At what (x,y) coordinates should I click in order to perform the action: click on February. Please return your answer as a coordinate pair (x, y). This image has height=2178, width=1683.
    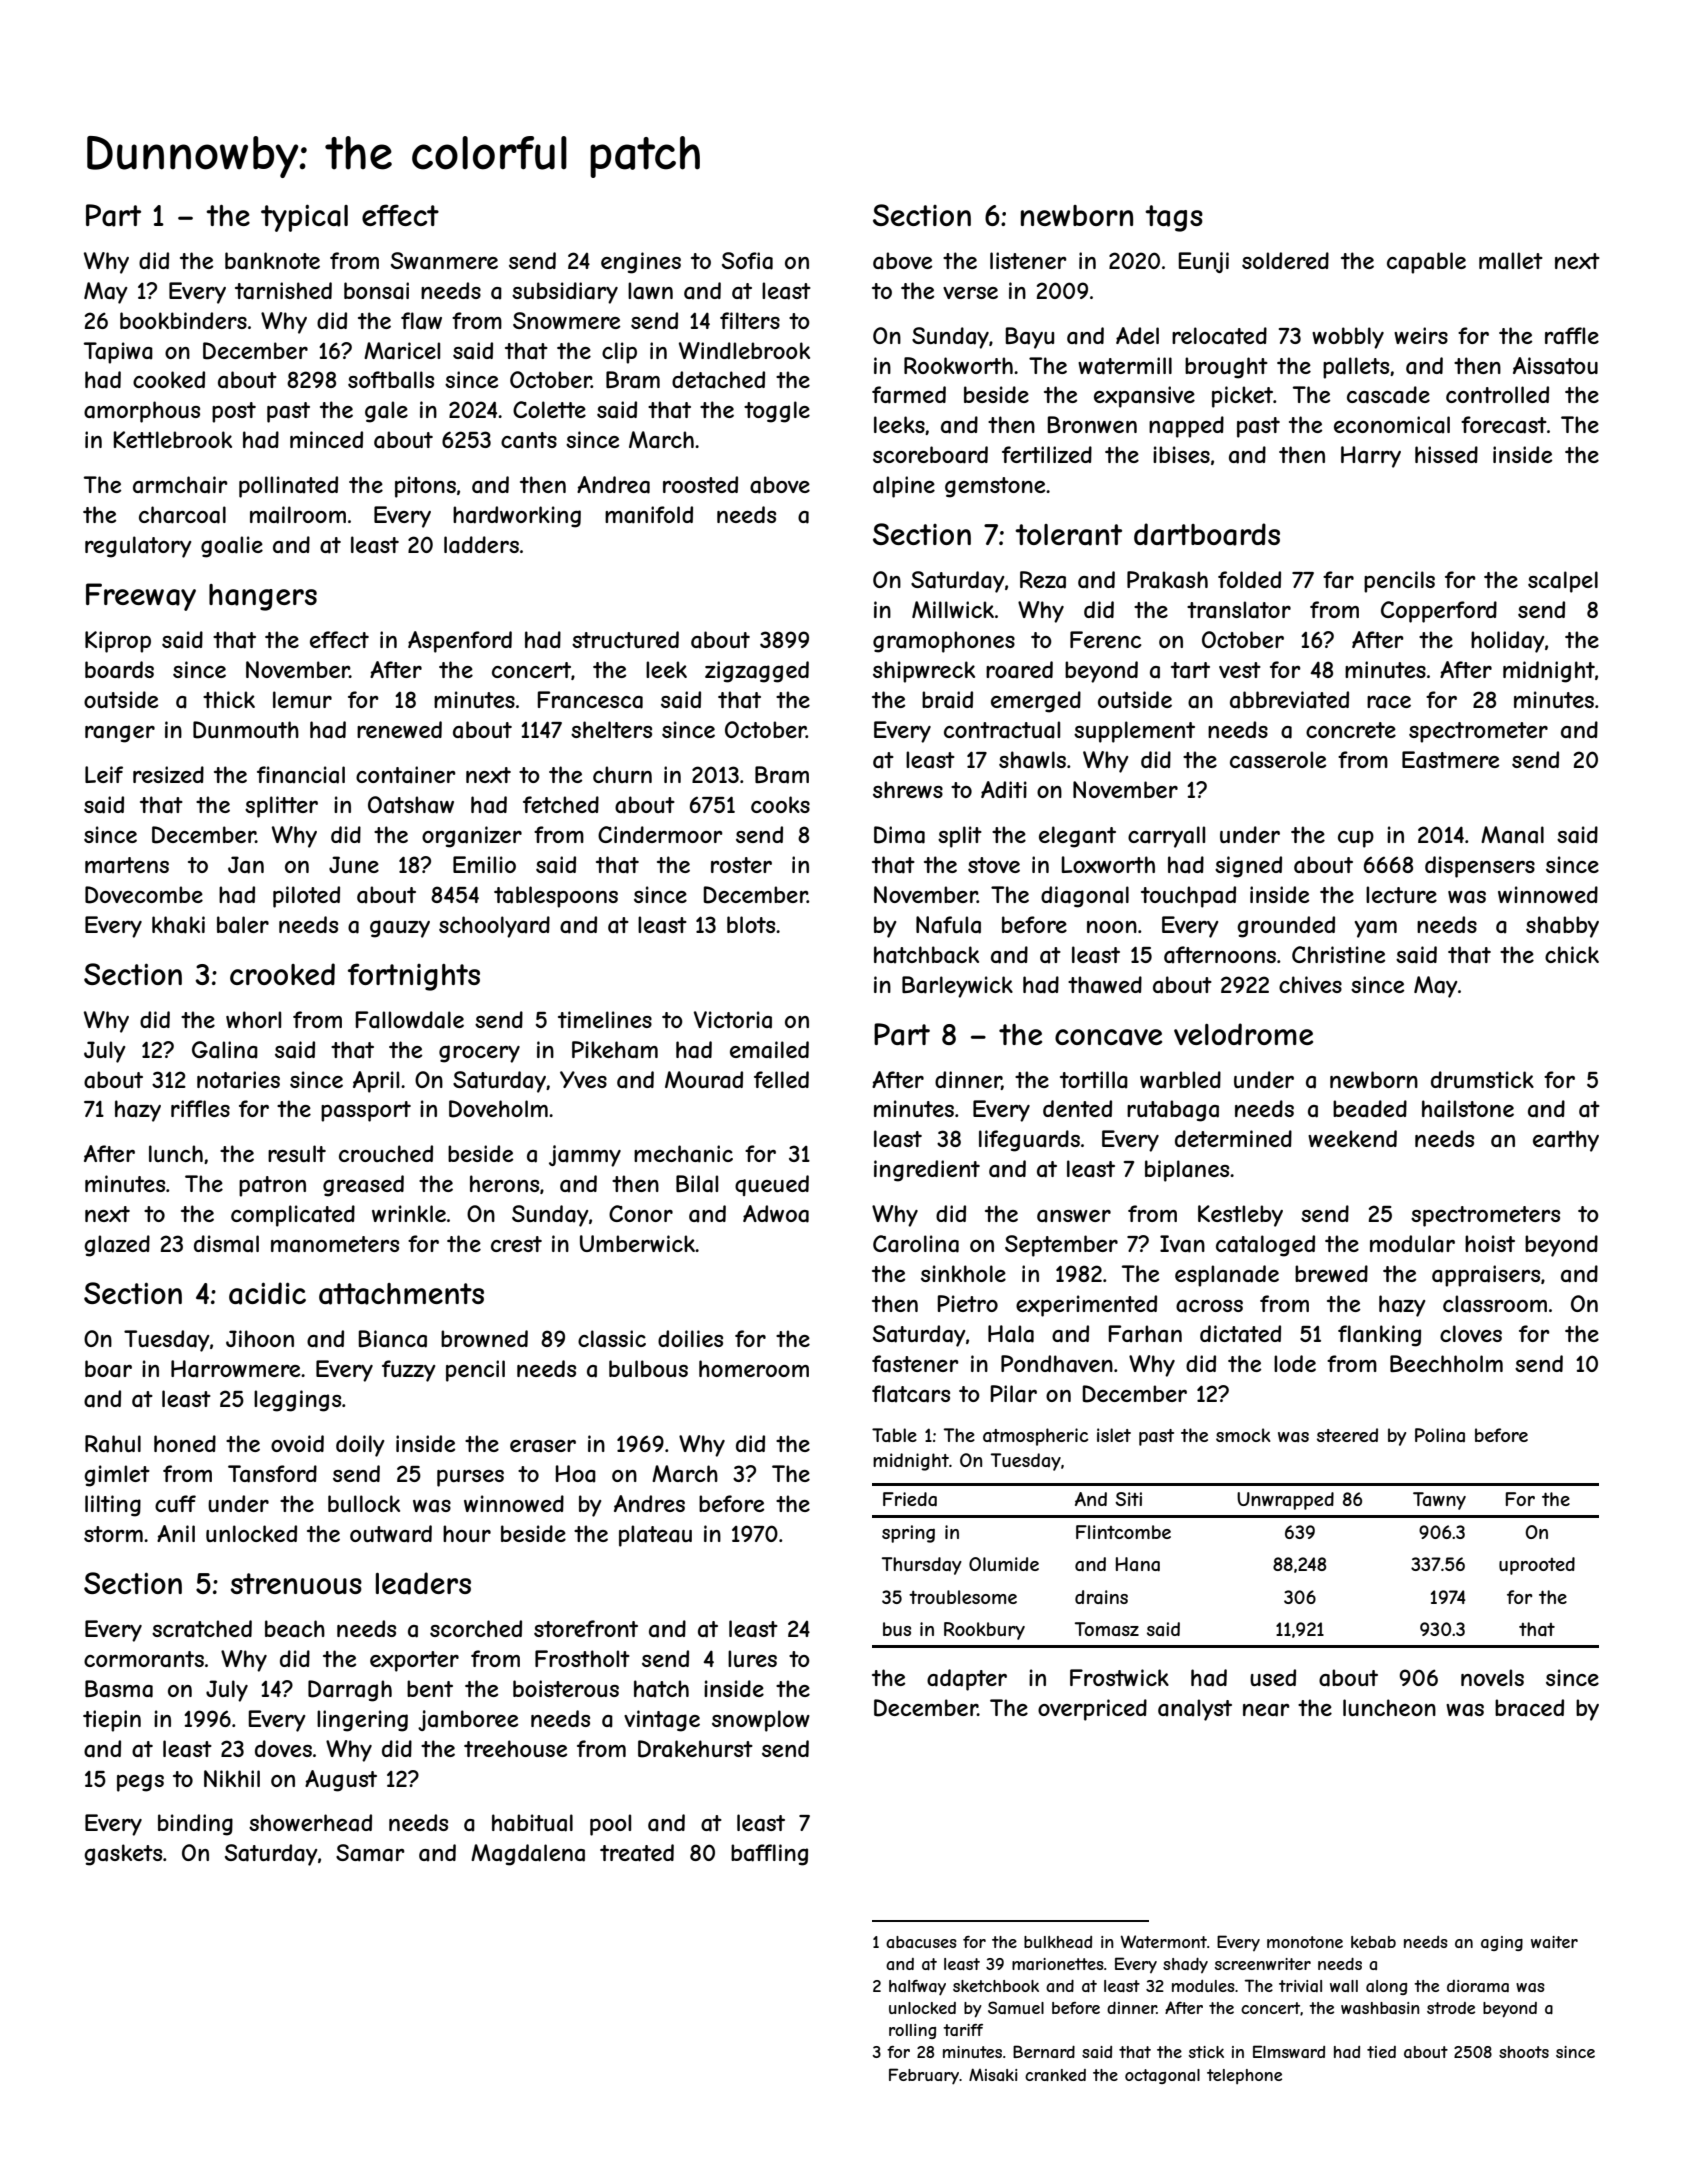
    Looking at the image, I should click on (924, 2076).
